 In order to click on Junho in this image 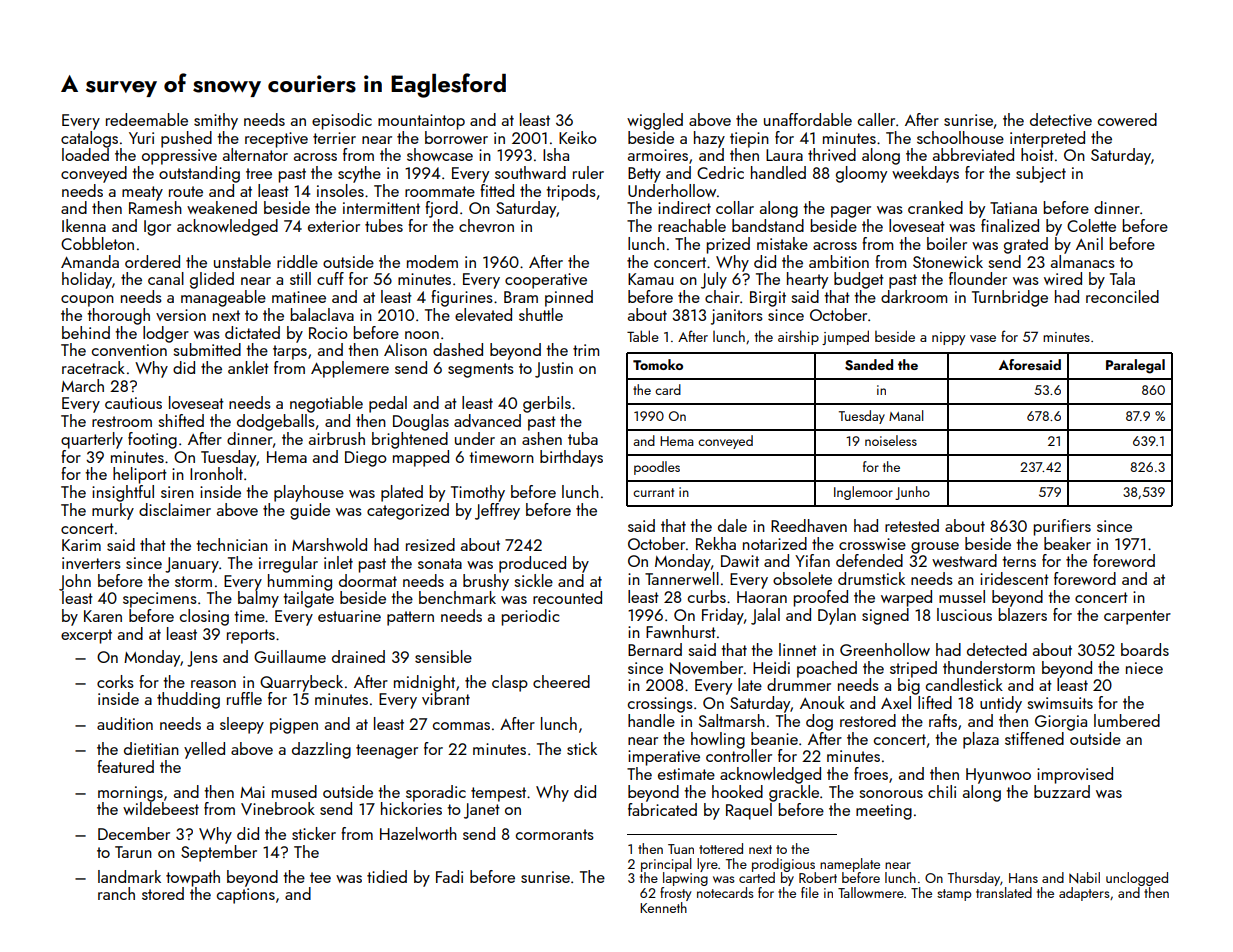, I will do `click(912, 493)`.
